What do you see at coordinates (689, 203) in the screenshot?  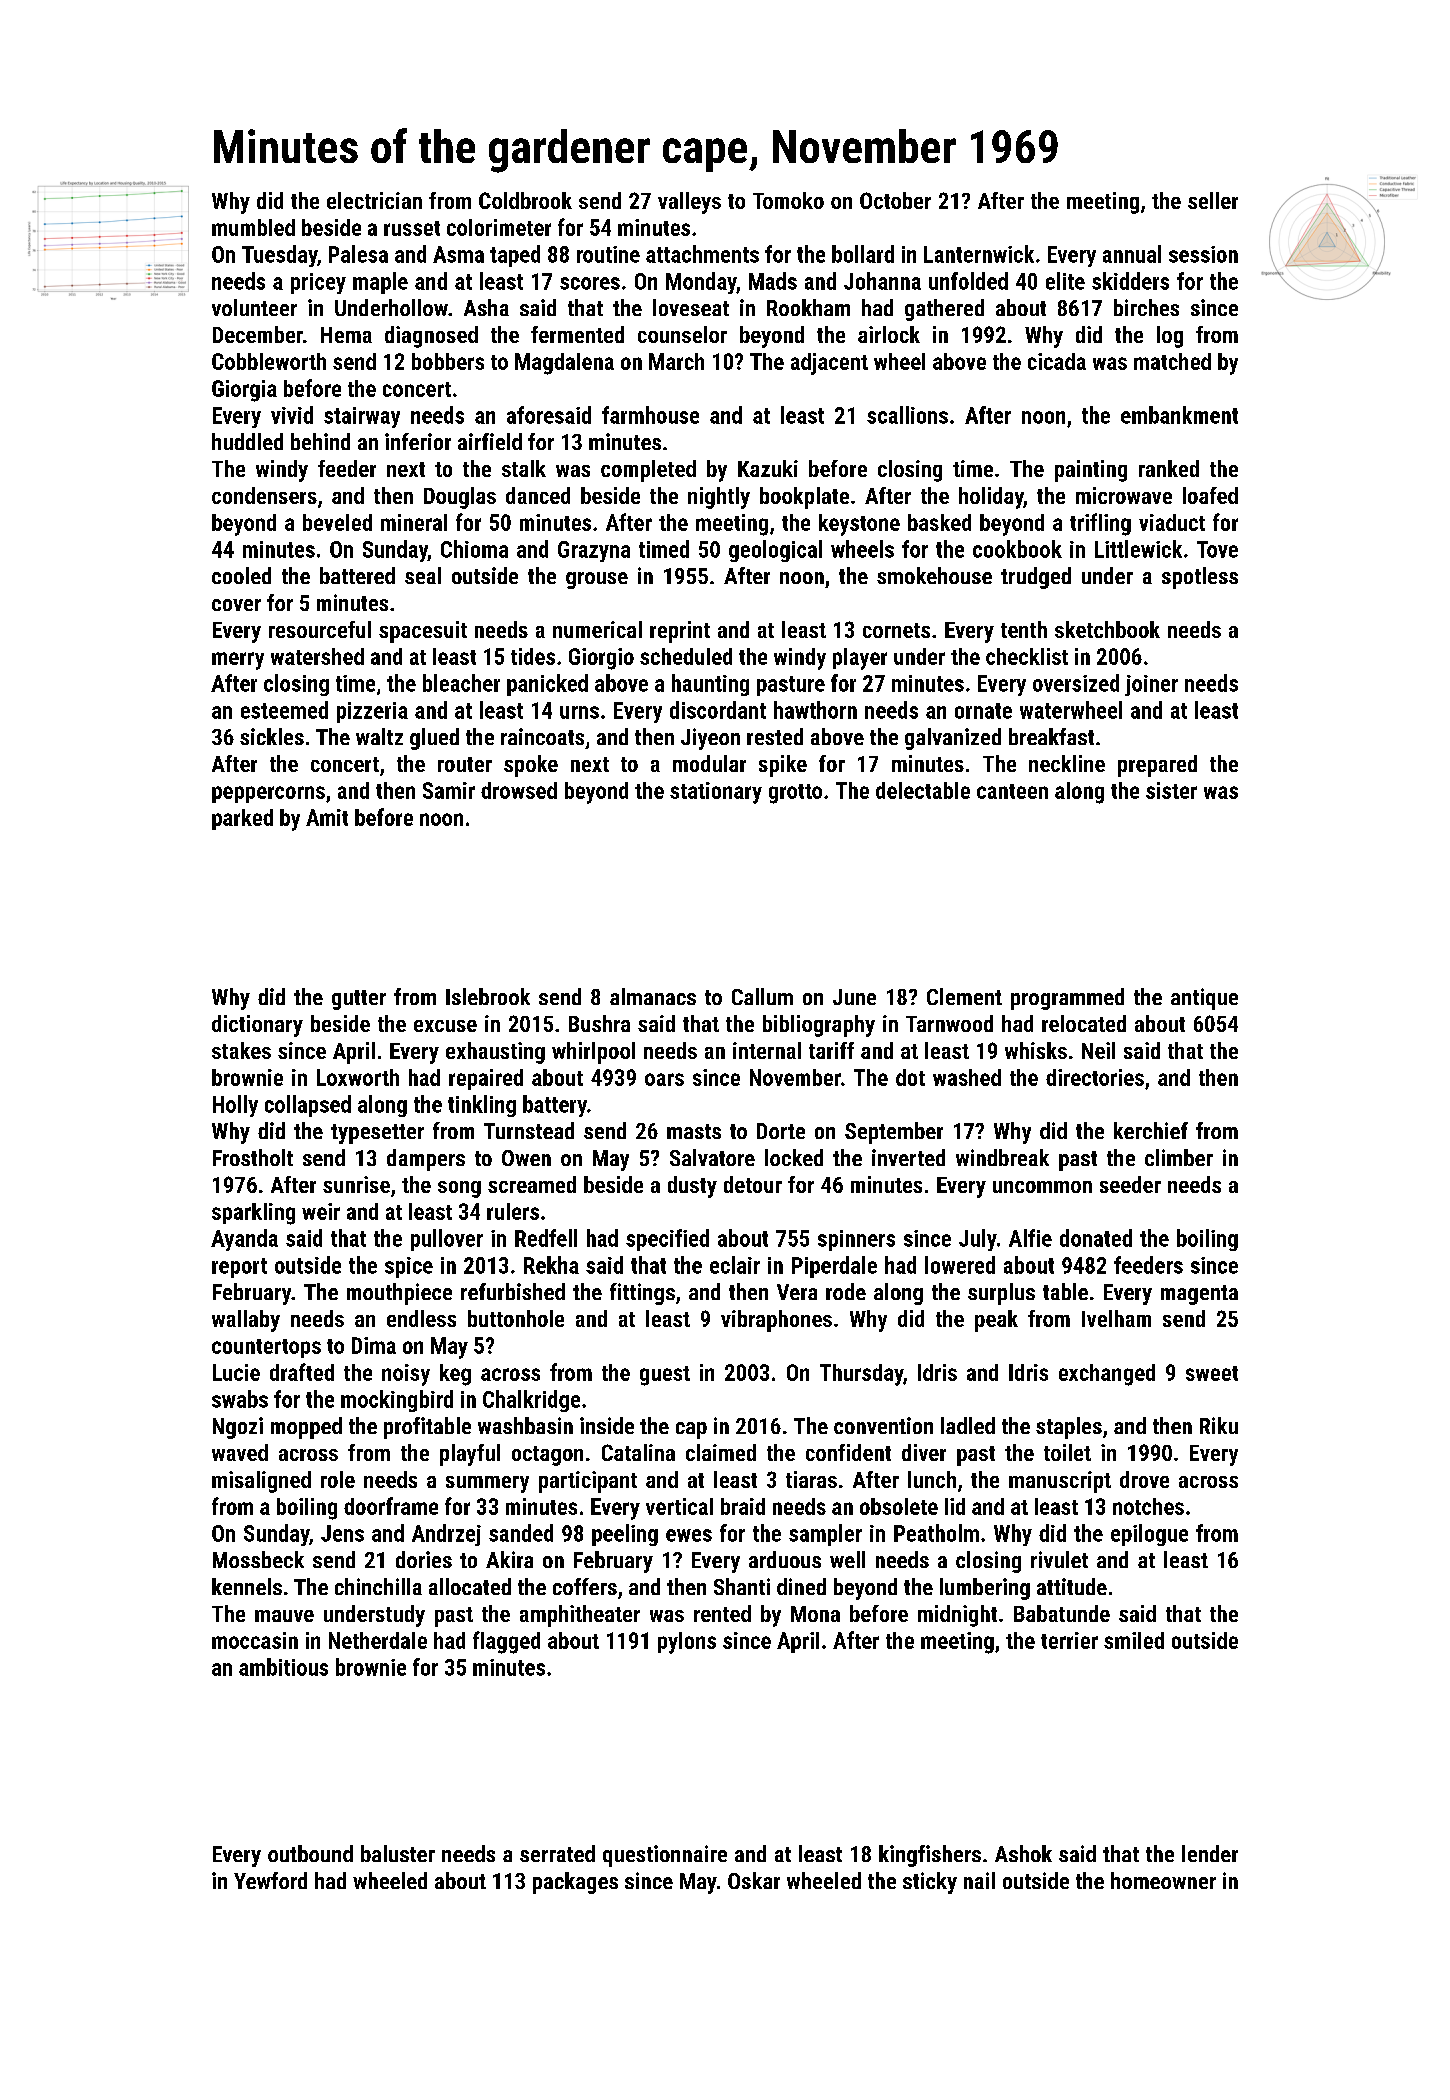 I see `valleys` at bounding box center [689, 203].
